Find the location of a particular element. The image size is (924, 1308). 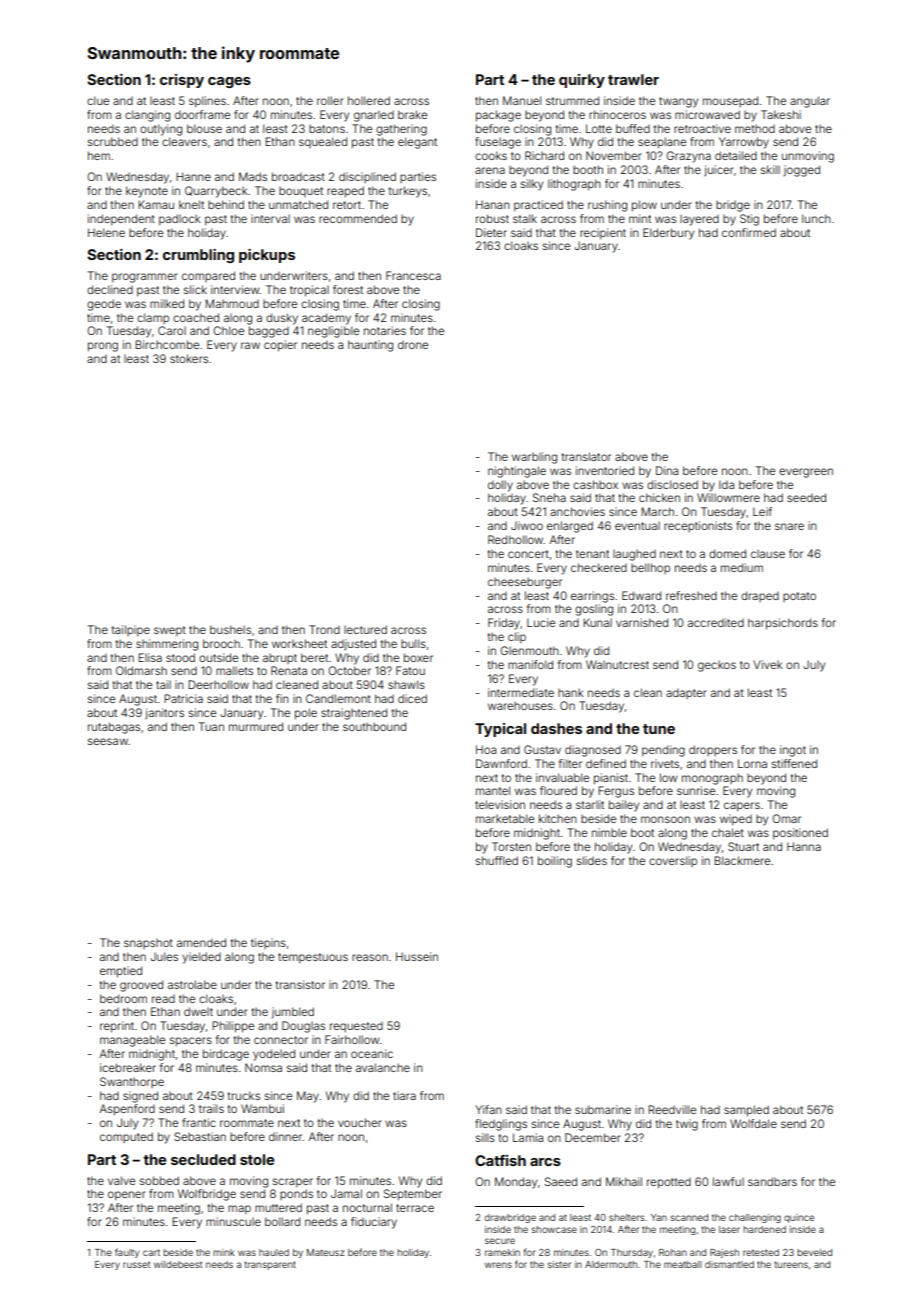

stole is located at coordinates (257, 1159).
